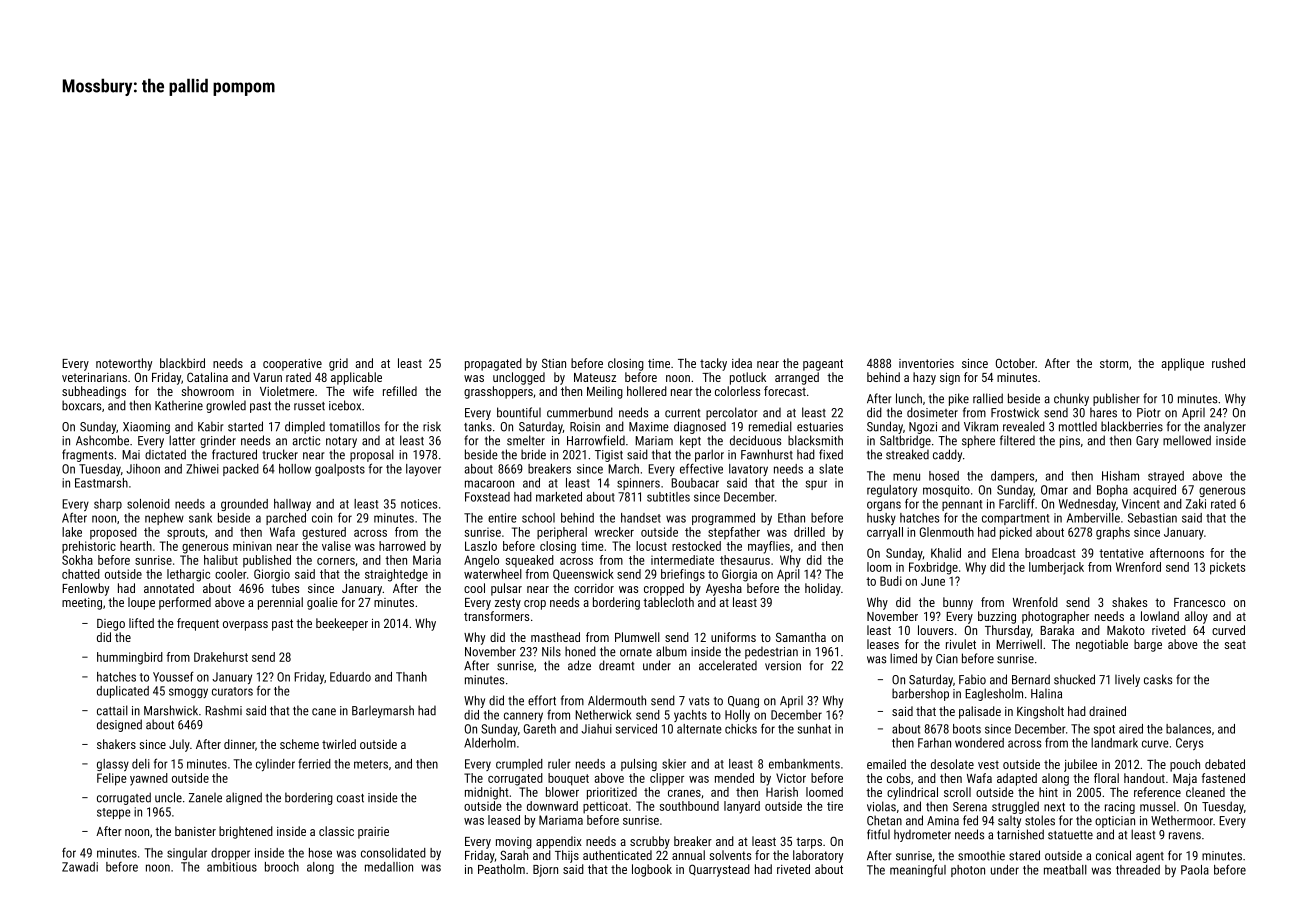  I want to click on analyzer, so click(1225, 427).
